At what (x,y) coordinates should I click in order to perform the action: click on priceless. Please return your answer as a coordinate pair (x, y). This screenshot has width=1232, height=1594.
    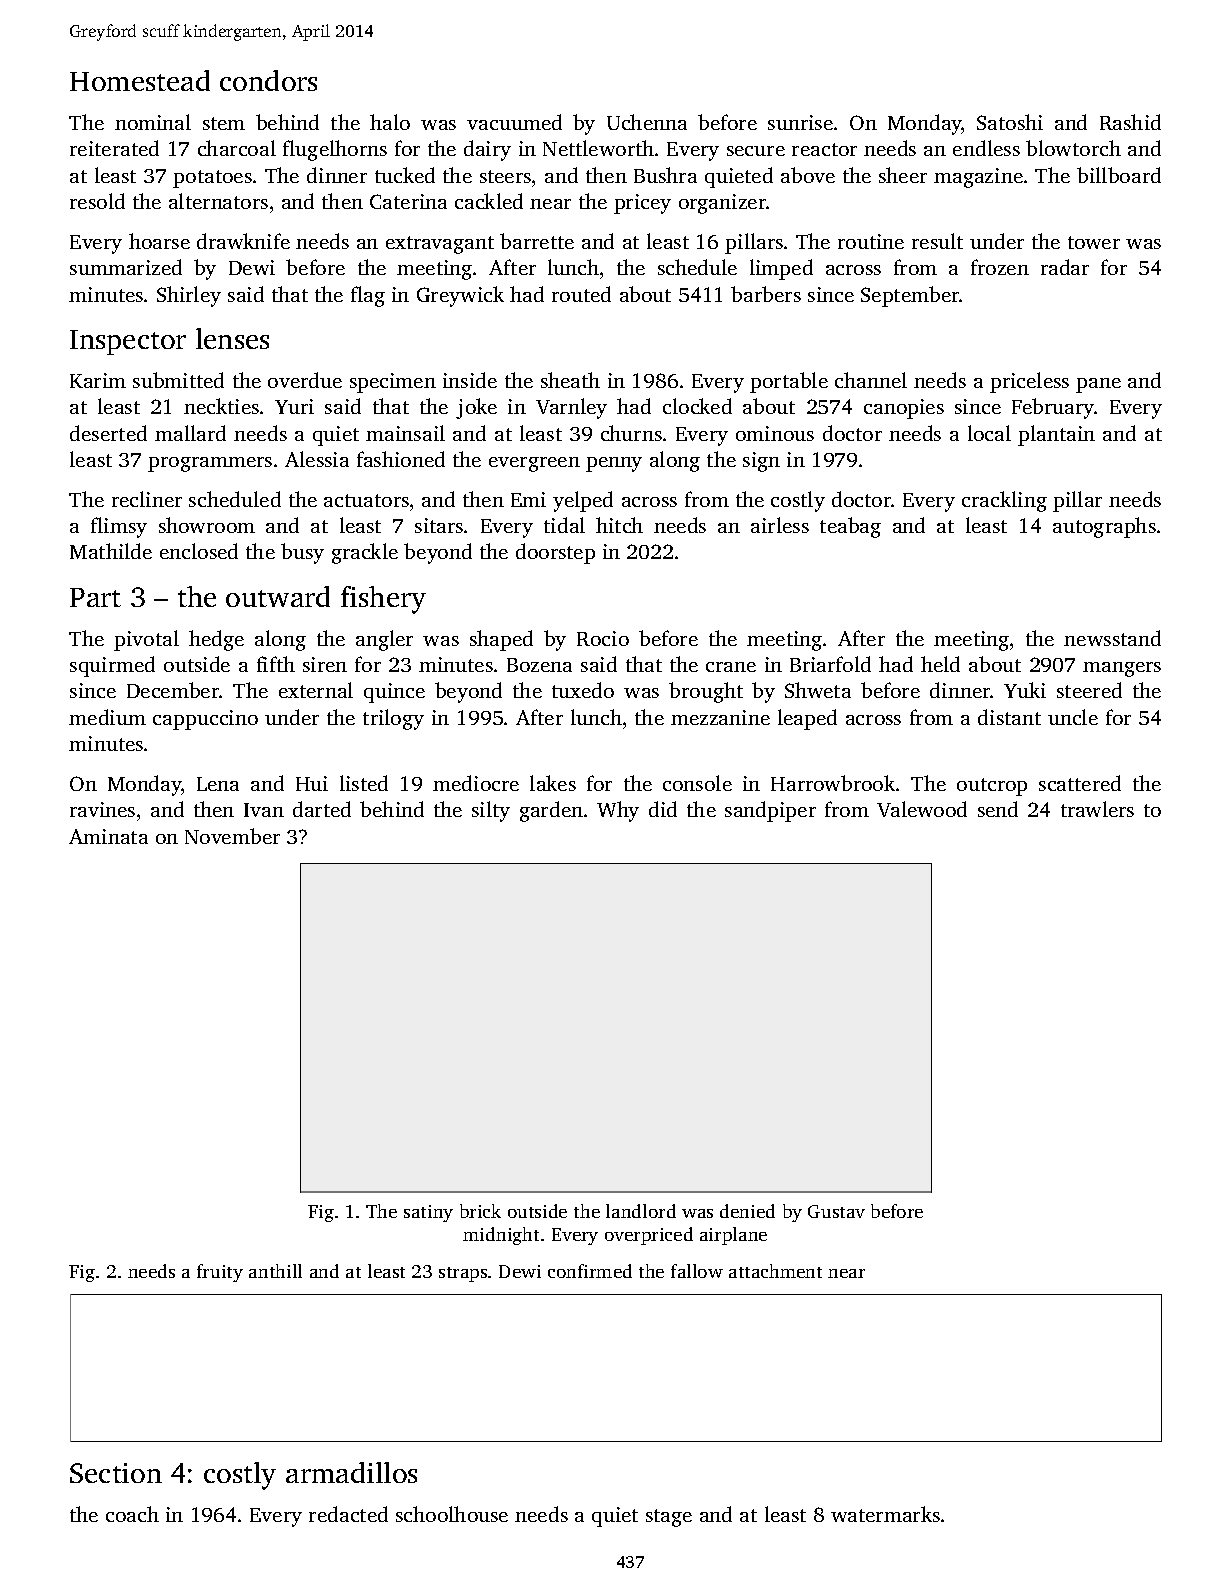
    Looking at the image, I should click on (1029, 382).
